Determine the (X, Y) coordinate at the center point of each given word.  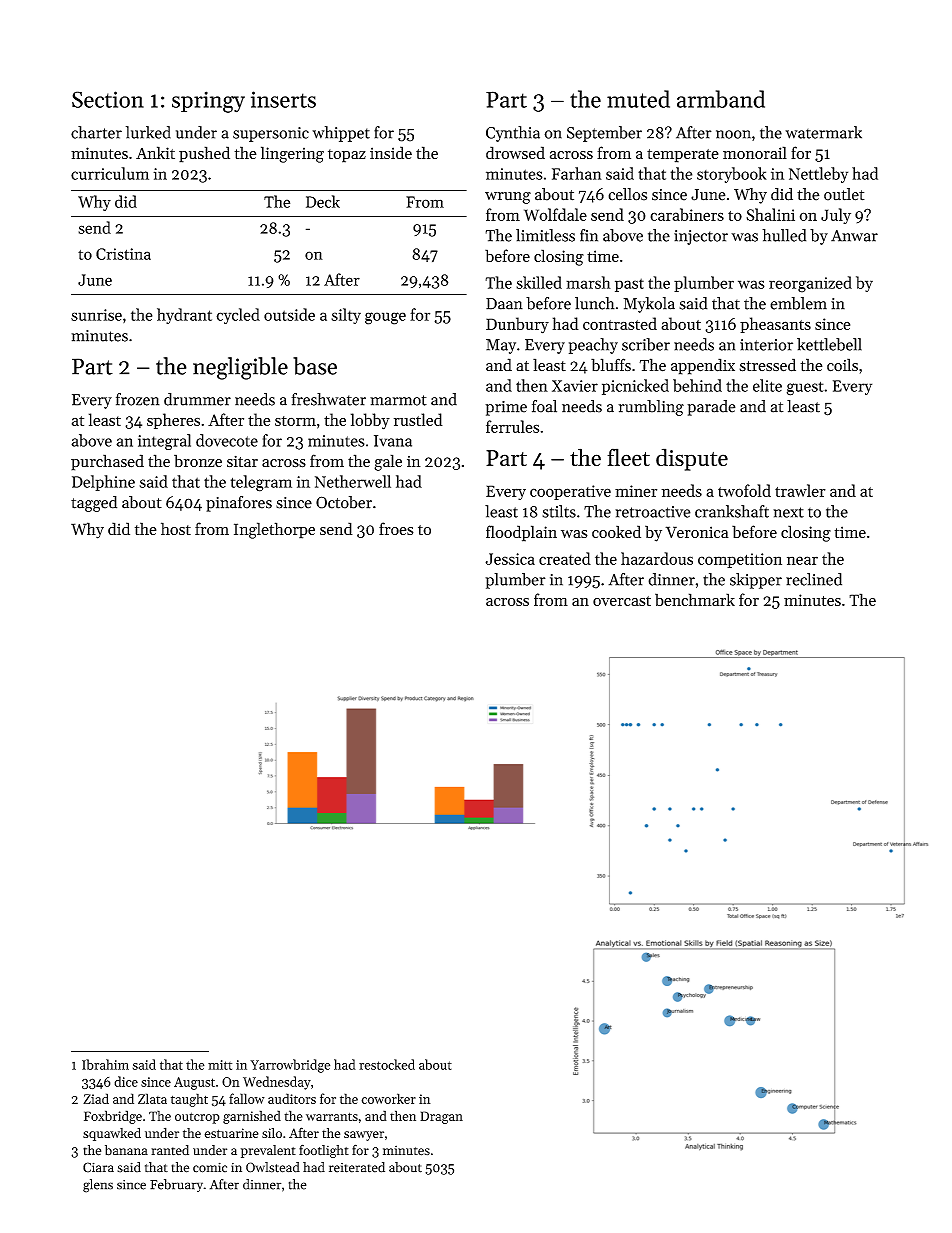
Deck (323, 201)
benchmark (695, 599)
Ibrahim (105, 1064)
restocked (387, 1064)
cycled (238, 316)
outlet (844, 194)
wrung (508, 198)
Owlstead (273, 1167)
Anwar (854, 236)
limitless (545, 235)
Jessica (510, 559)
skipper (756, 581)
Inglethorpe (274, 530)
